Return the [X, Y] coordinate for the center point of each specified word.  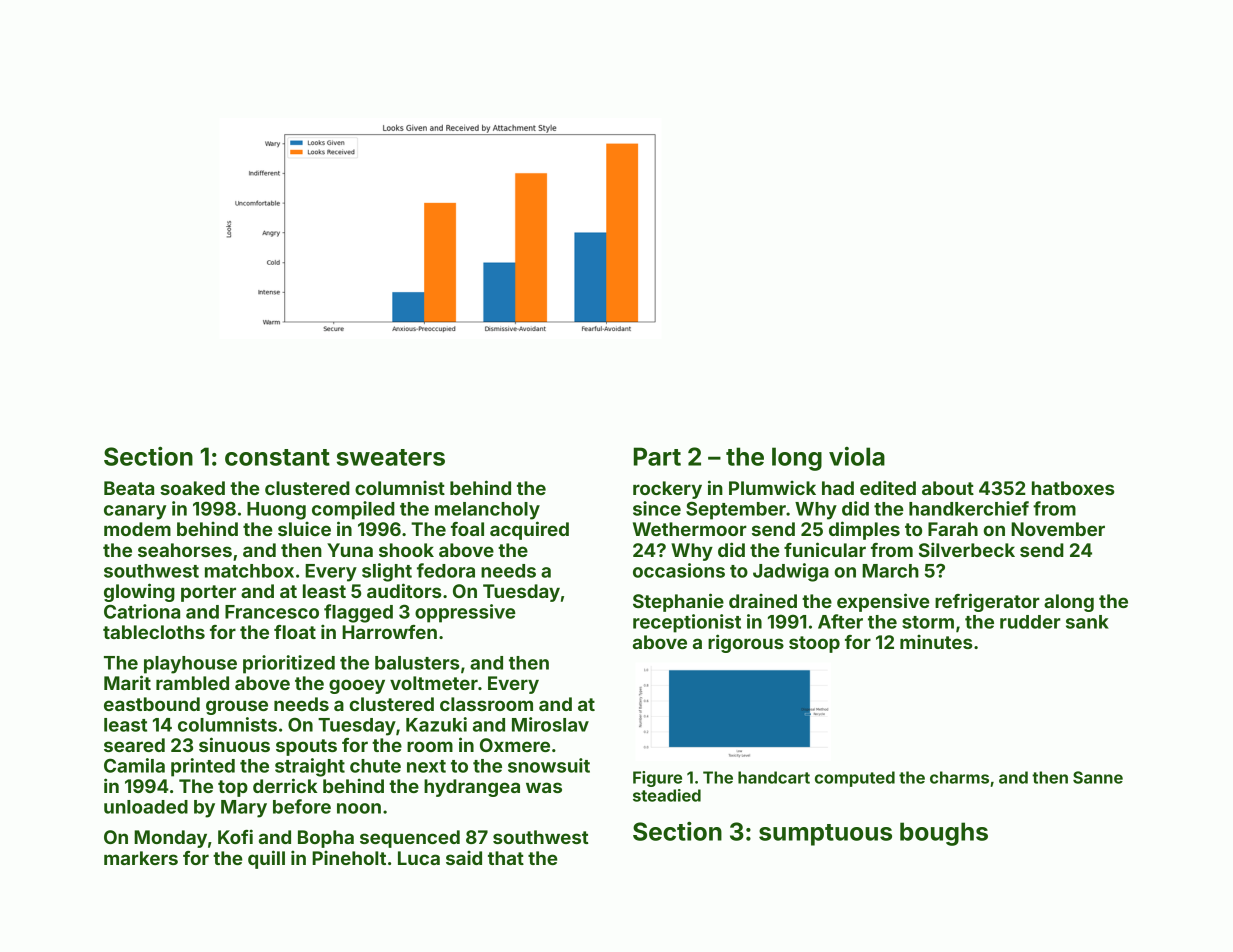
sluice [304, 529]
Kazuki [436, 724]
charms [959, 777]
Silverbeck [967, 549]
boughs [944, 834]
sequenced [410, 839]
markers [141, 858]
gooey [357, 686]
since [657, 508]
